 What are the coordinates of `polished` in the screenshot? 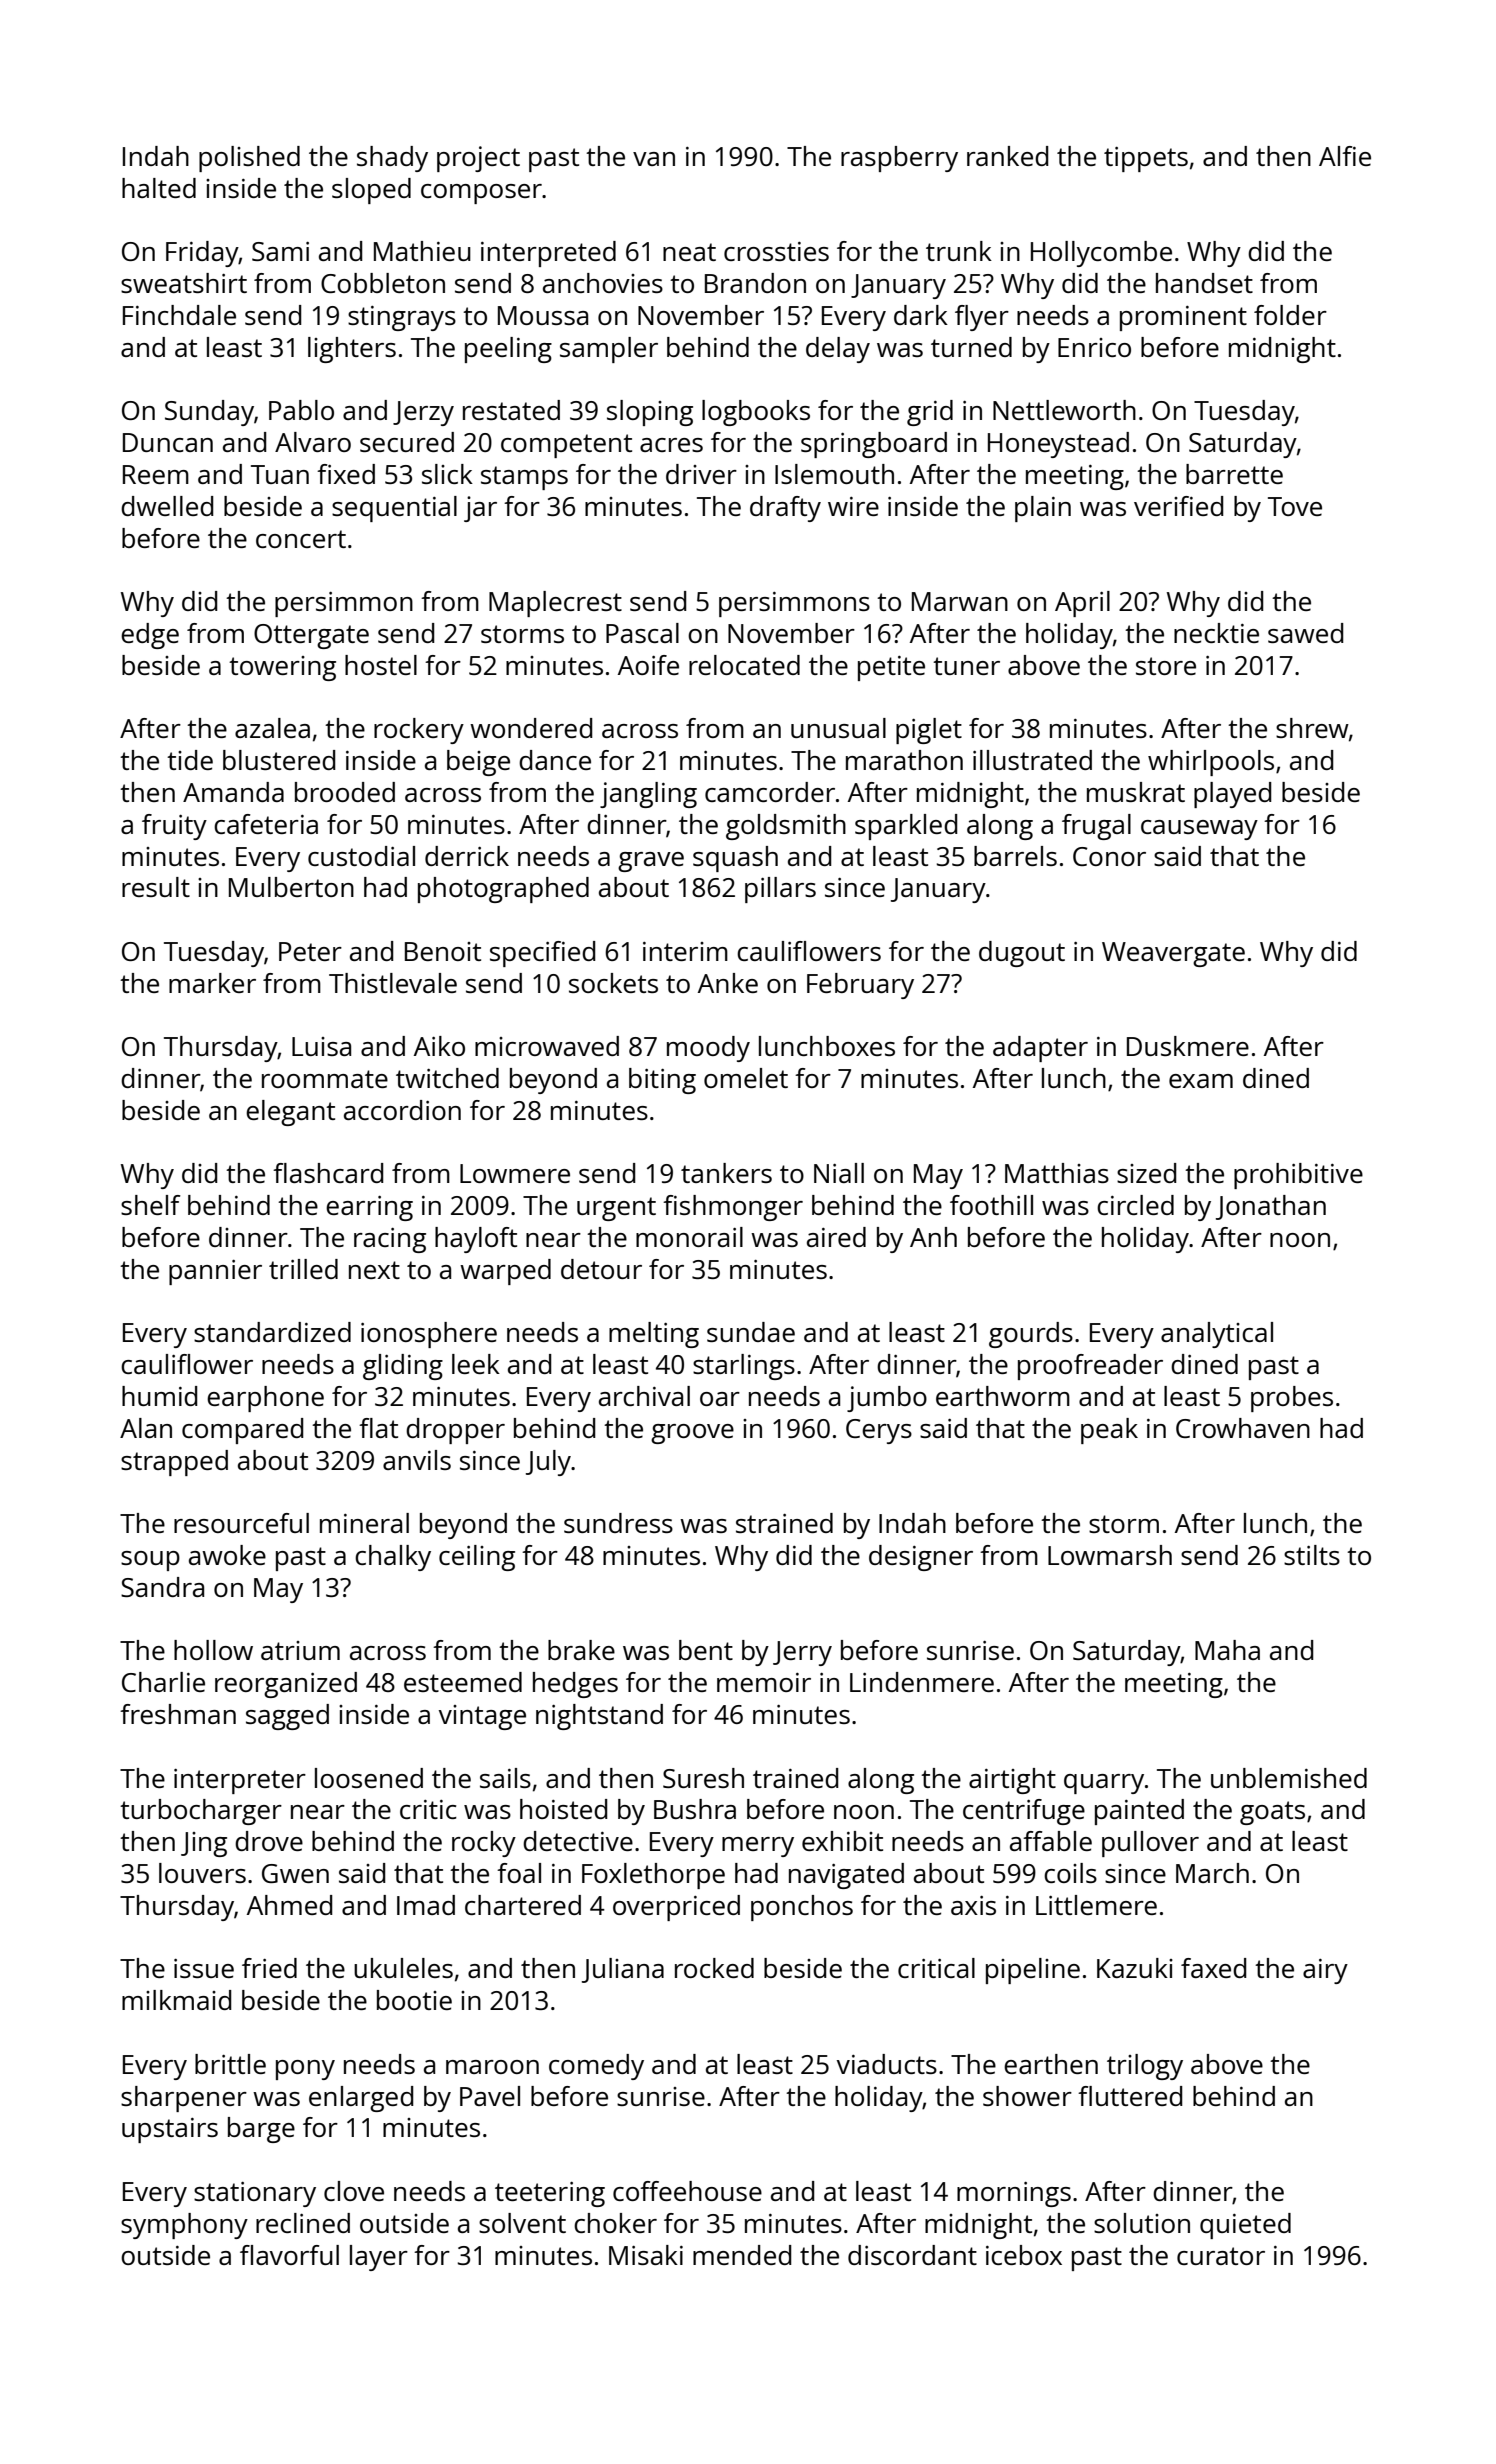 It's located at (249, 159).
